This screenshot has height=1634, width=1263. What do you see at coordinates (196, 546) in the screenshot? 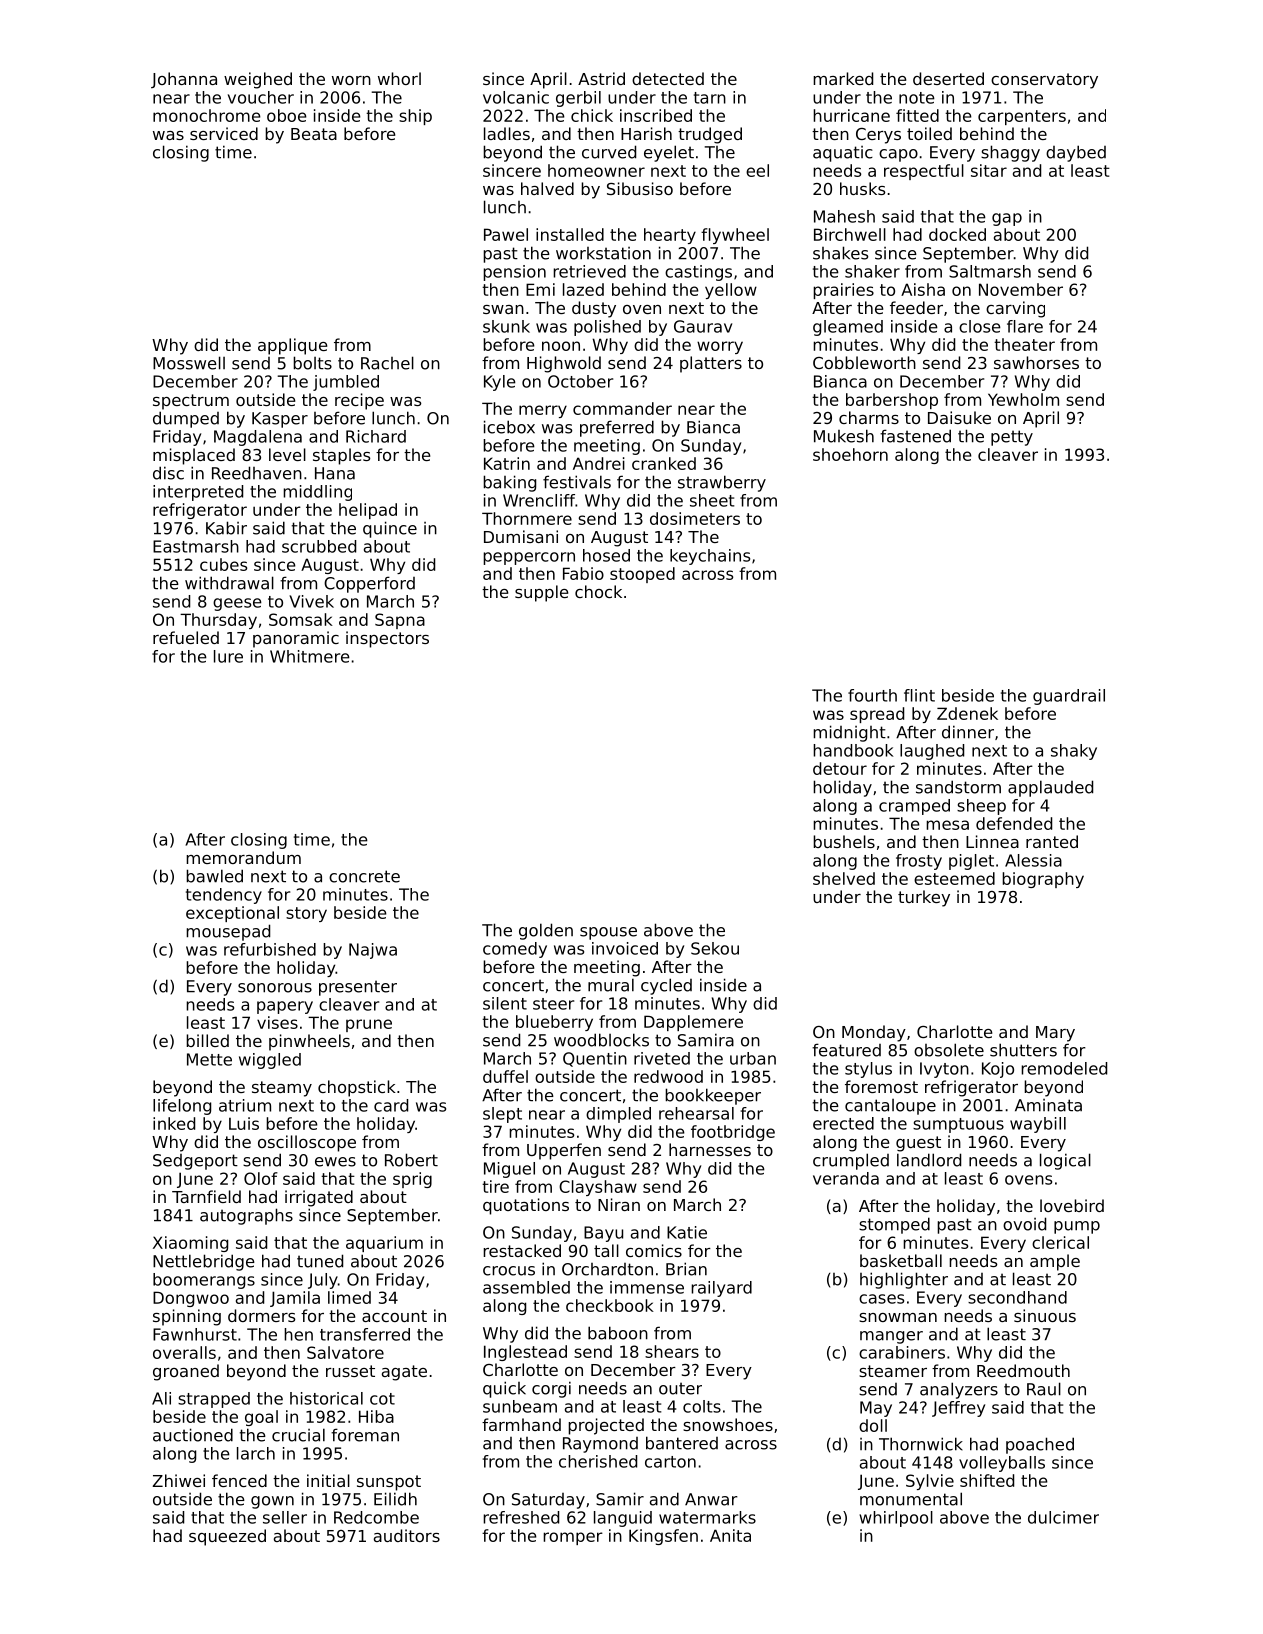
I see `Eastmarsh` at bounding box center [196, 546].
